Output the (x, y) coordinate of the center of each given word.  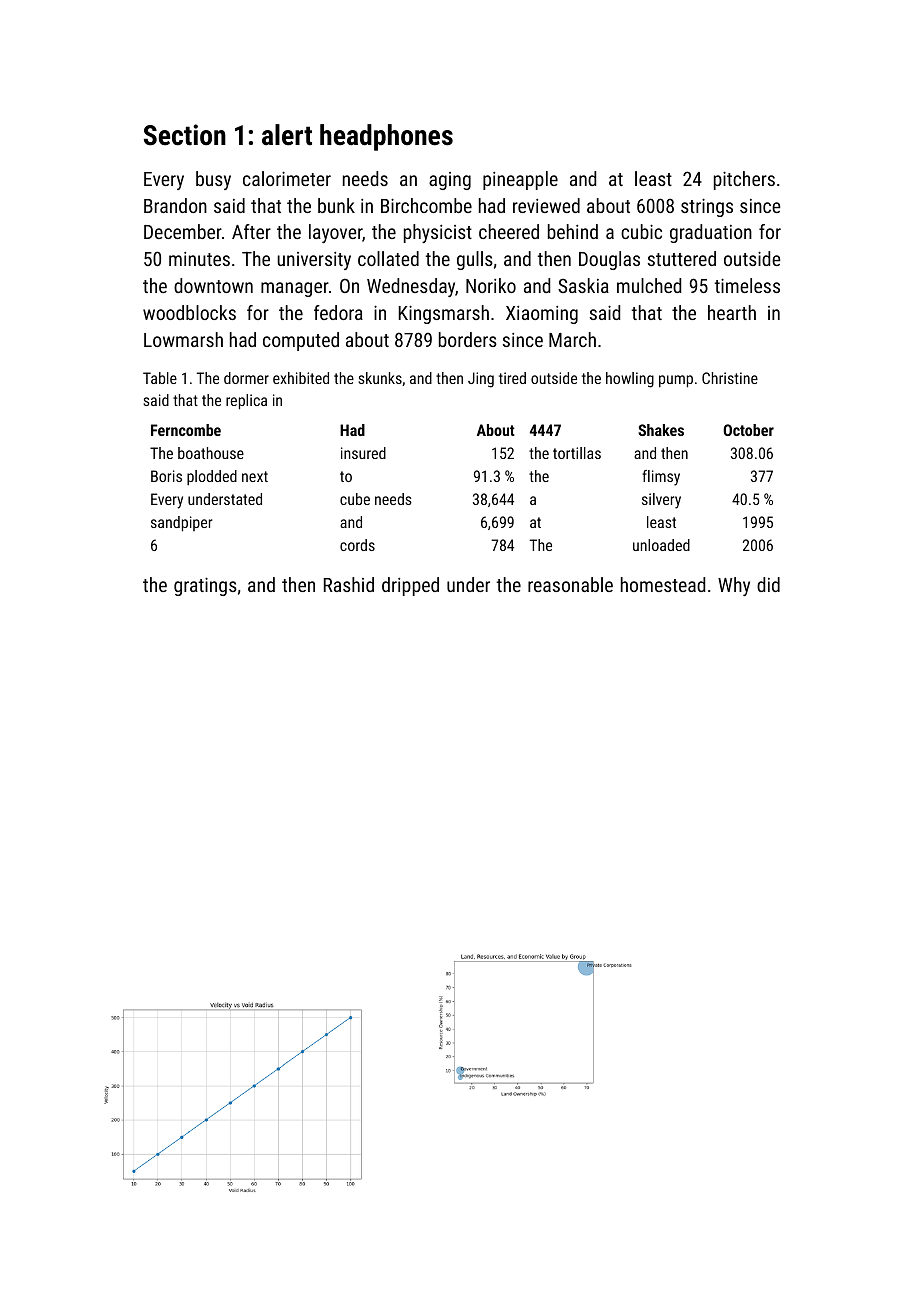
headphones (386, 137)
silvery (661, 501)
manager (295, 289)
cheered (509, 231)
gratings (205, 586)
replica (246, 402)
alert (287, 135)
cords (357, 545)
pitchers (744, 180)
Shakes (661, 430)
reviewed (546, 205)
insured (363, 453)
